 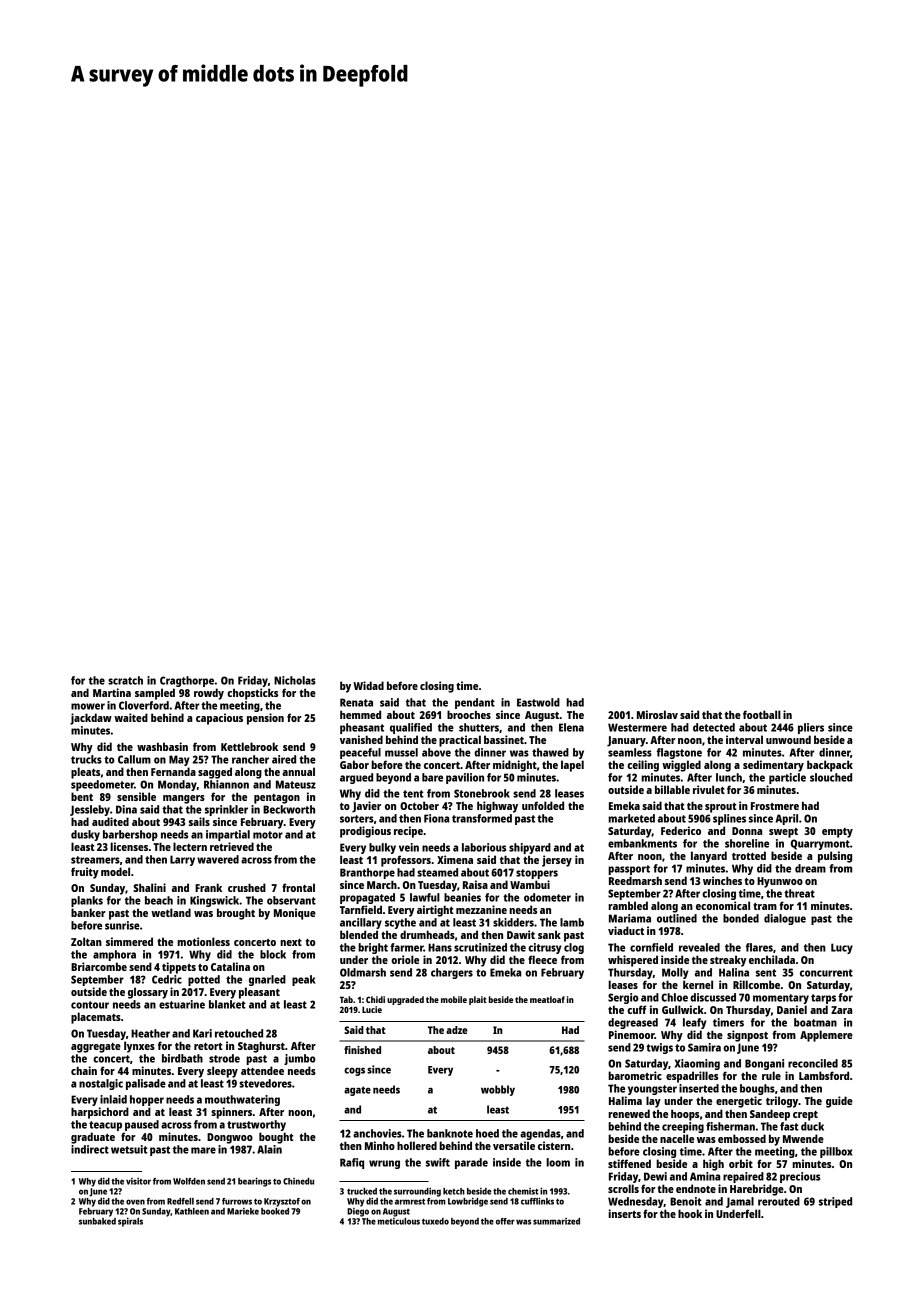 I want to click on pension, so click(x=265, y=719).
